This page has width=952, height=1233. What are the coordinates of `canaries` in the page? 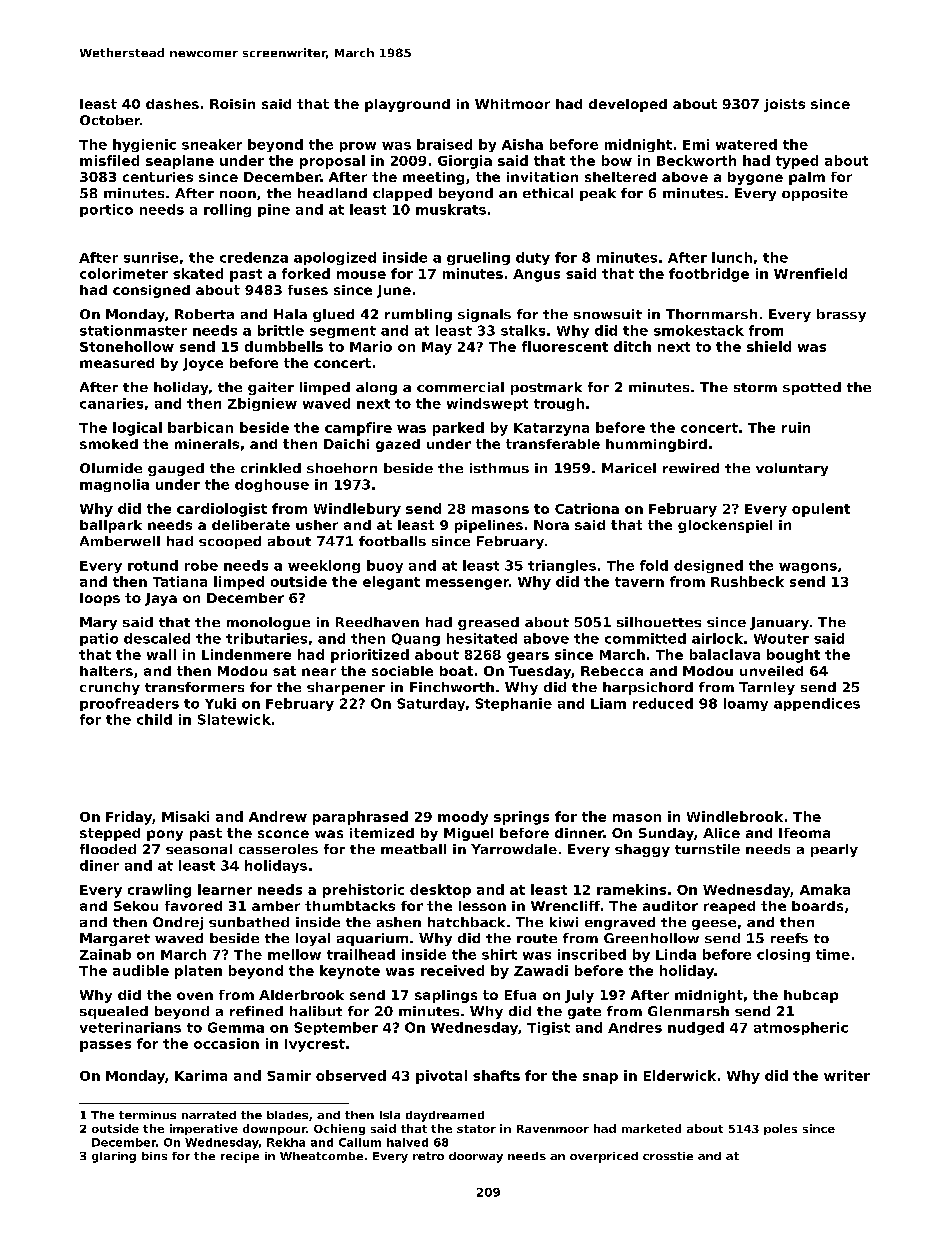 It's located at (111, 403).
